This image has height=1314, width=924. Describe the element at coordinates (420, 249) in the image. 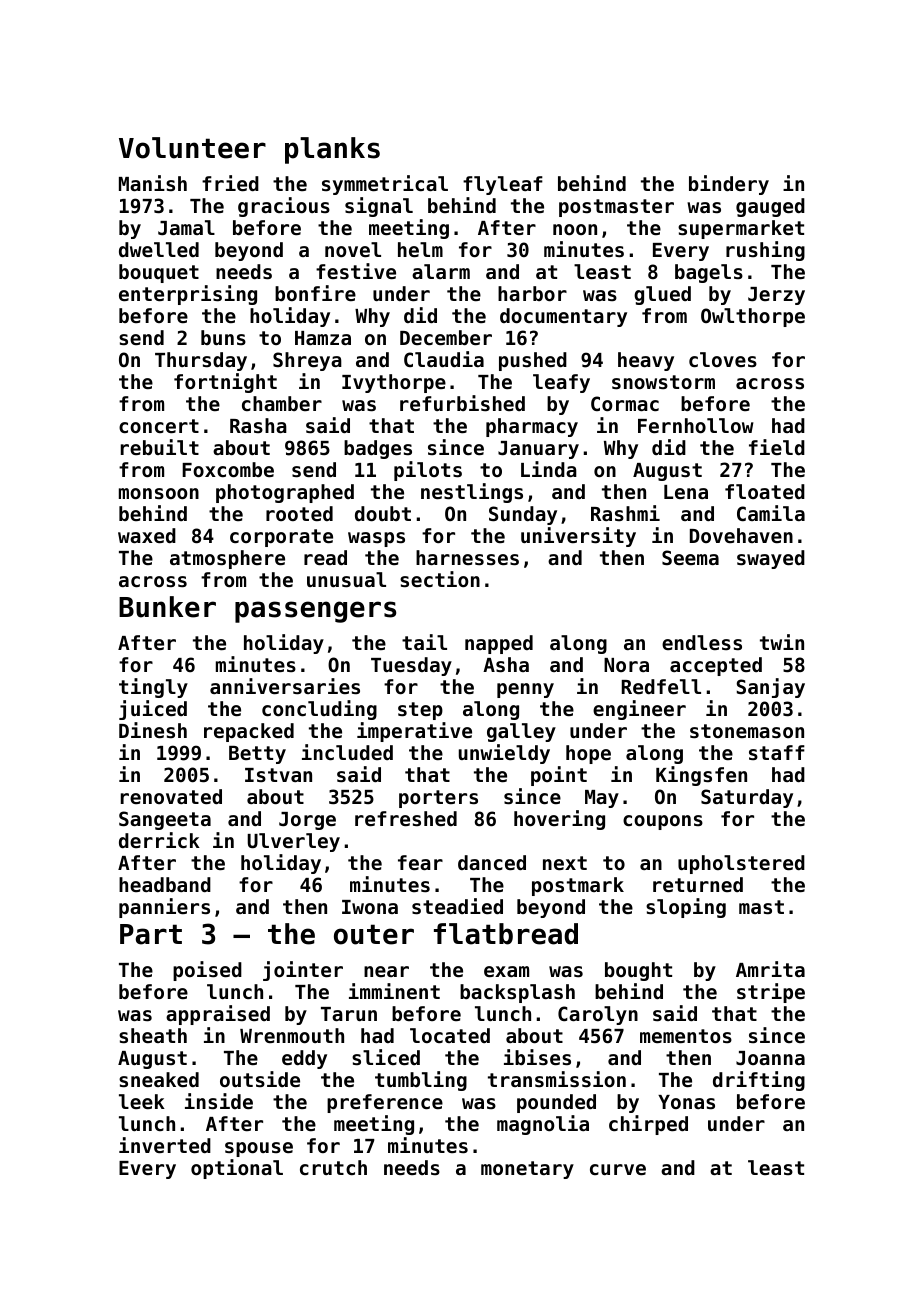

I see `helm` at that location.
